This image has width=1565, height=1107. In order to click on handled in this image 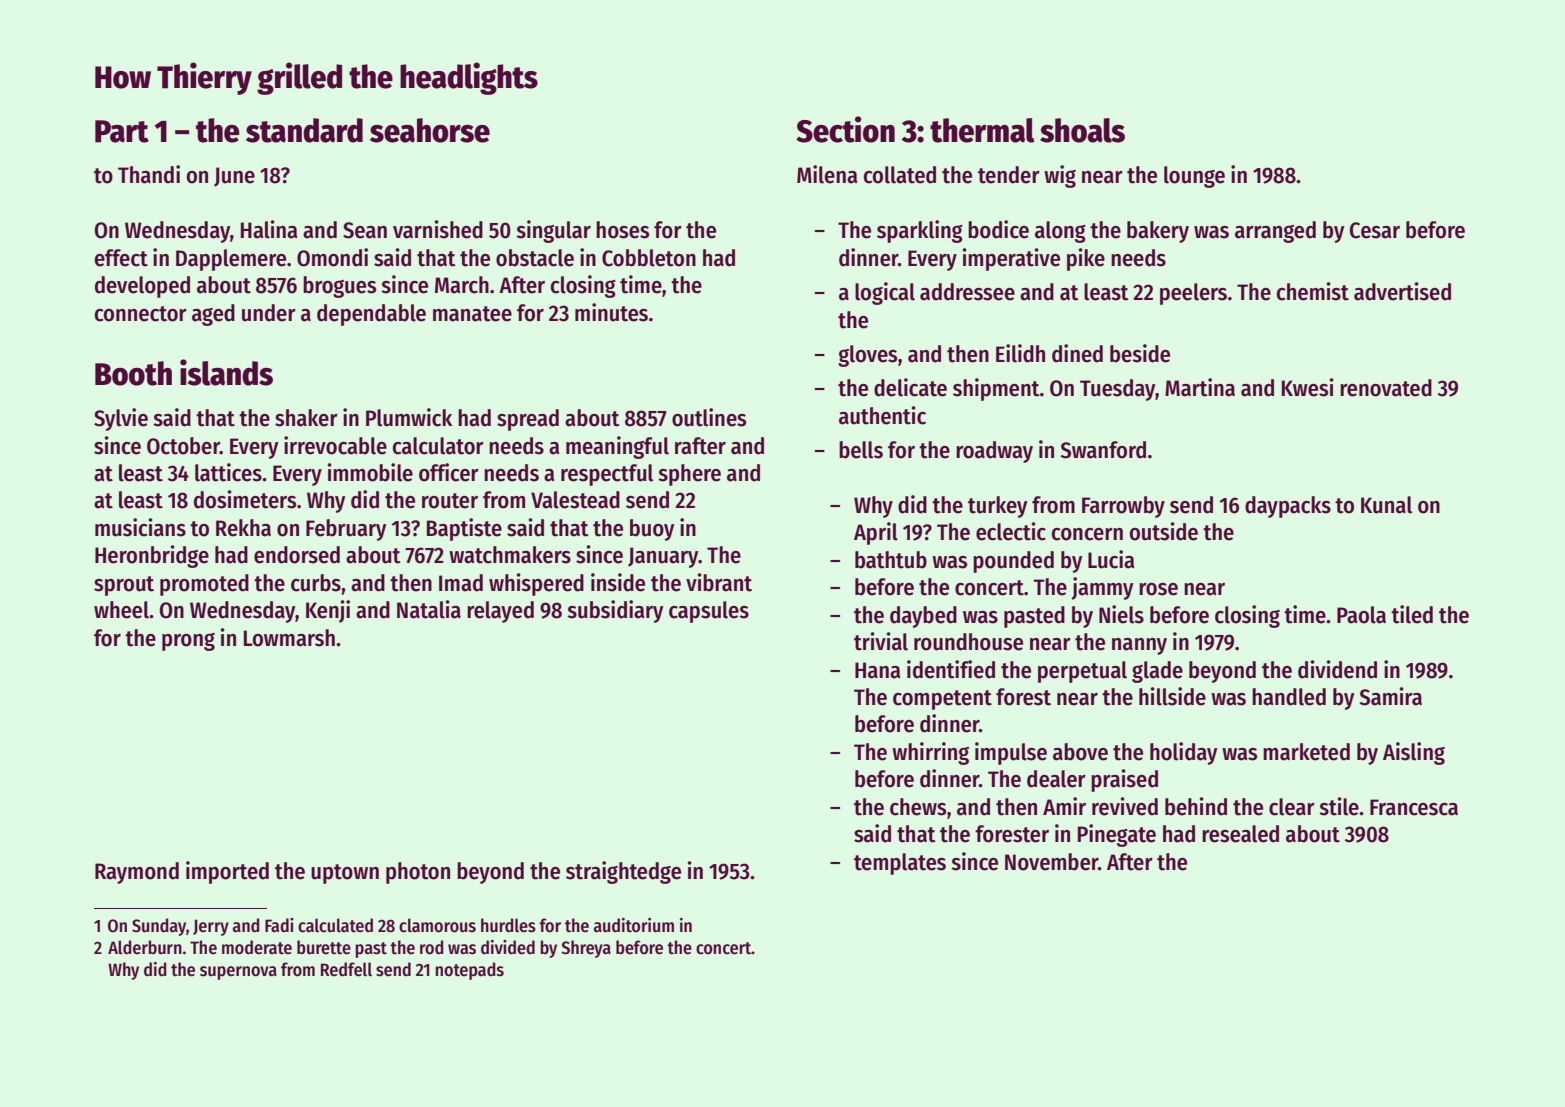, I will do `click(1289, 697)`.
